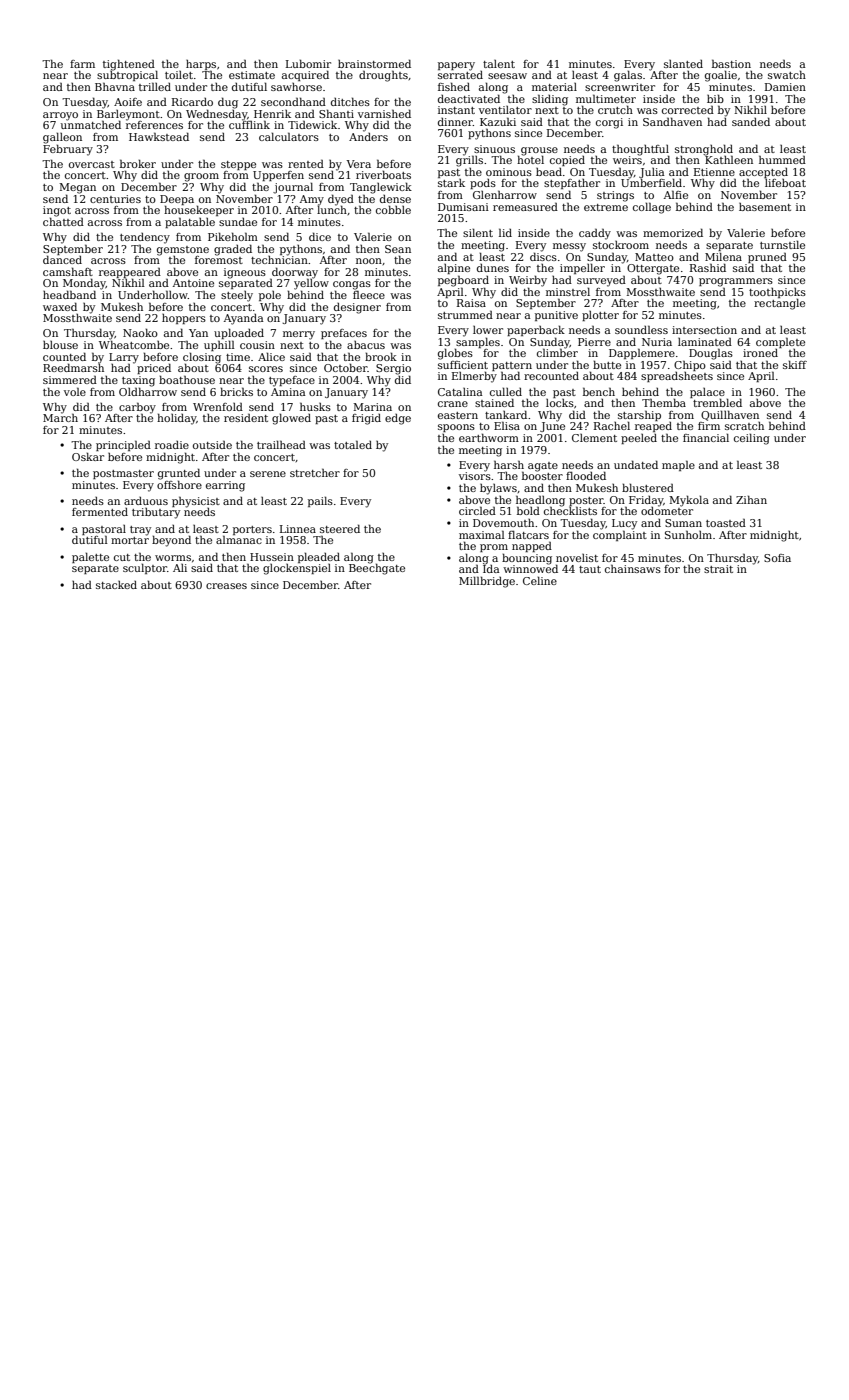  Describe the element at coordinates (252, 530) in the image. I see `porters` at that location.
